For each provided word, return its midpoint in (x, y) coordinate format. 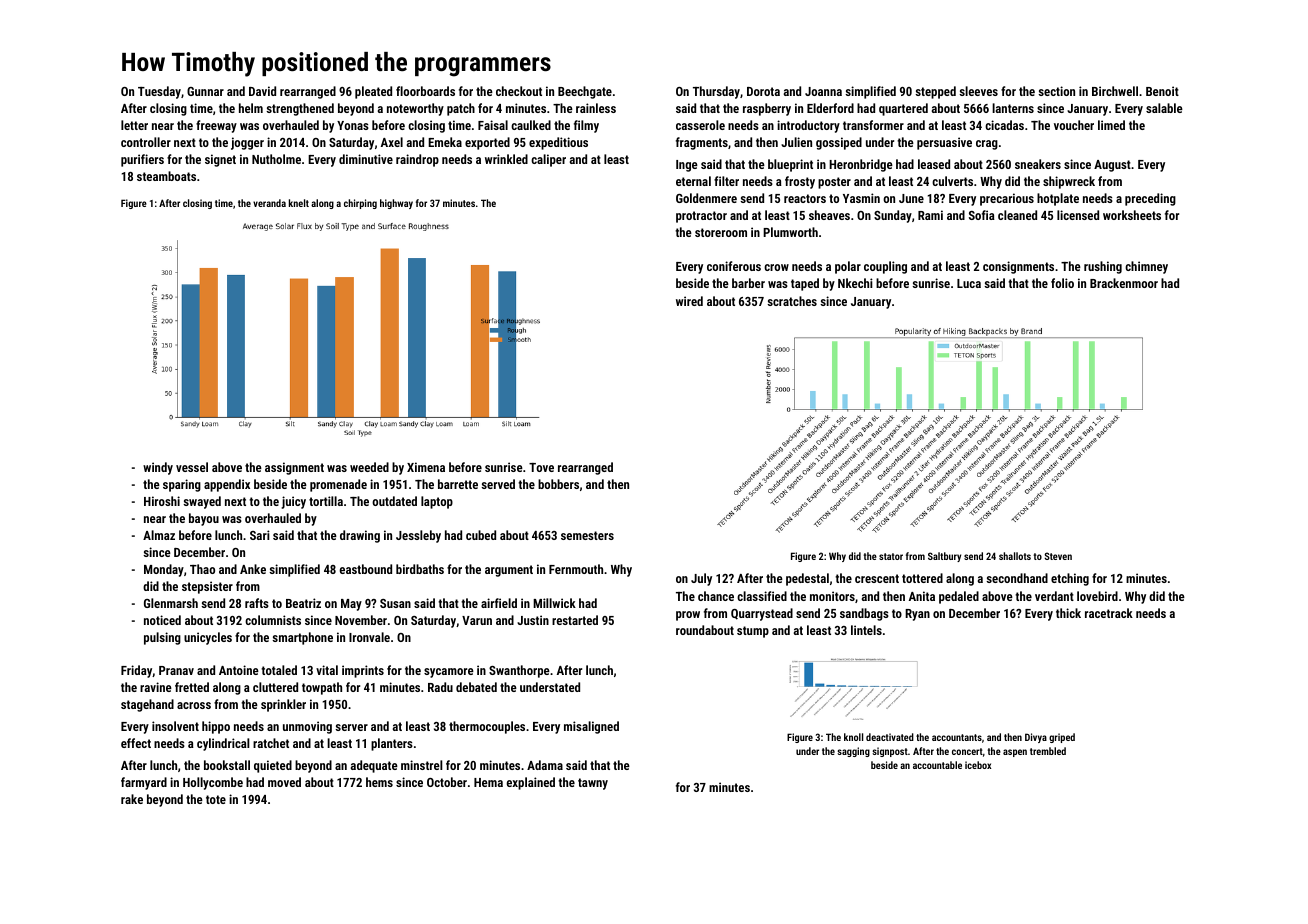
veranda (269, 203)
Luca (969, 283)
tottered (922, 578)
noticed (162, 620)
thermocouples (487, 727)
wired (689, 301)
